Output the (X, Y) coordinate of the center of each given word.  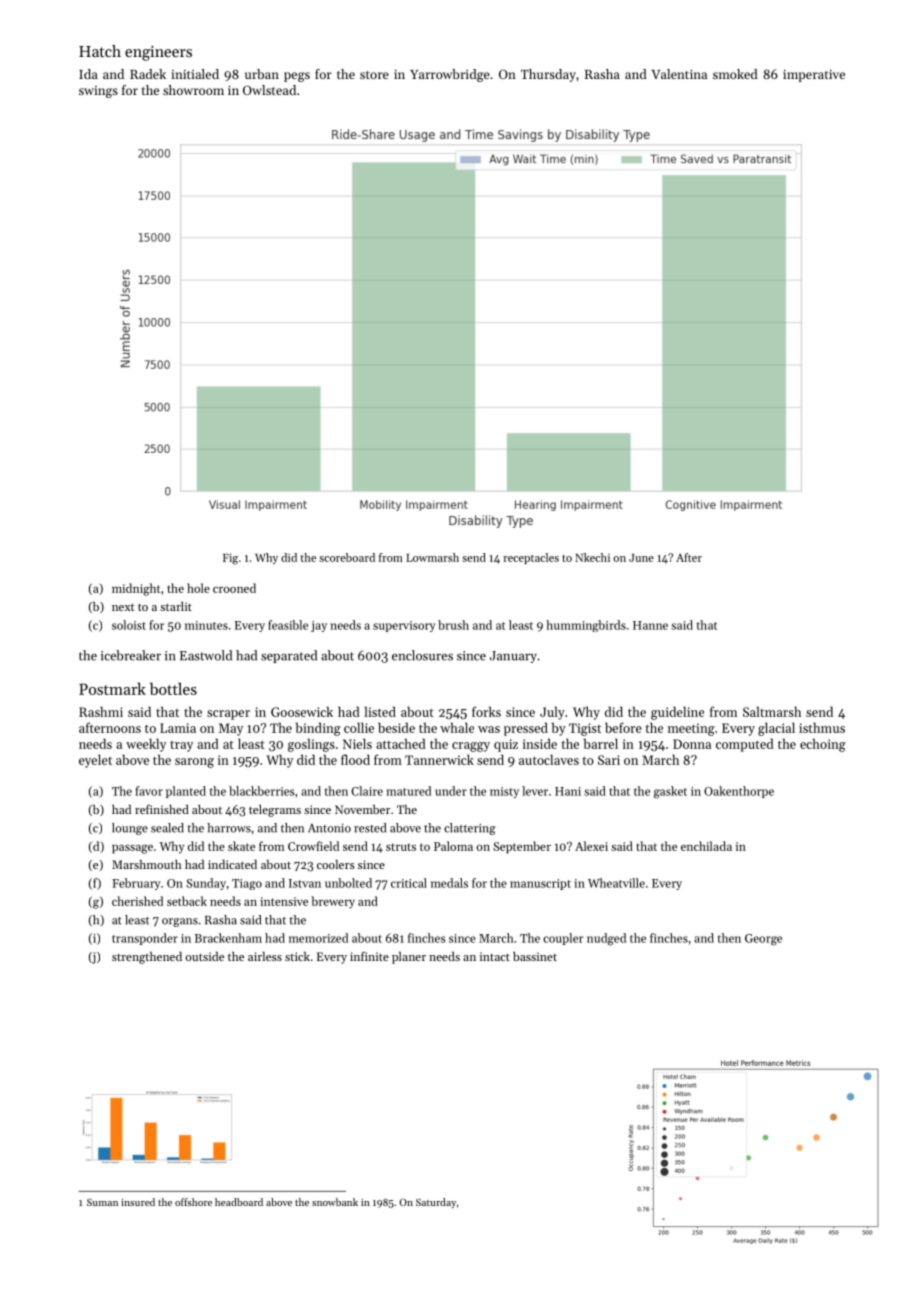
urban (262, 74)
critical (409, 883)
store (374, 75)
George (763, 940)
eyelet (95, 761)
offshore (193, 1202)
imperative (814, 76)
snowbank (335, 1202)
